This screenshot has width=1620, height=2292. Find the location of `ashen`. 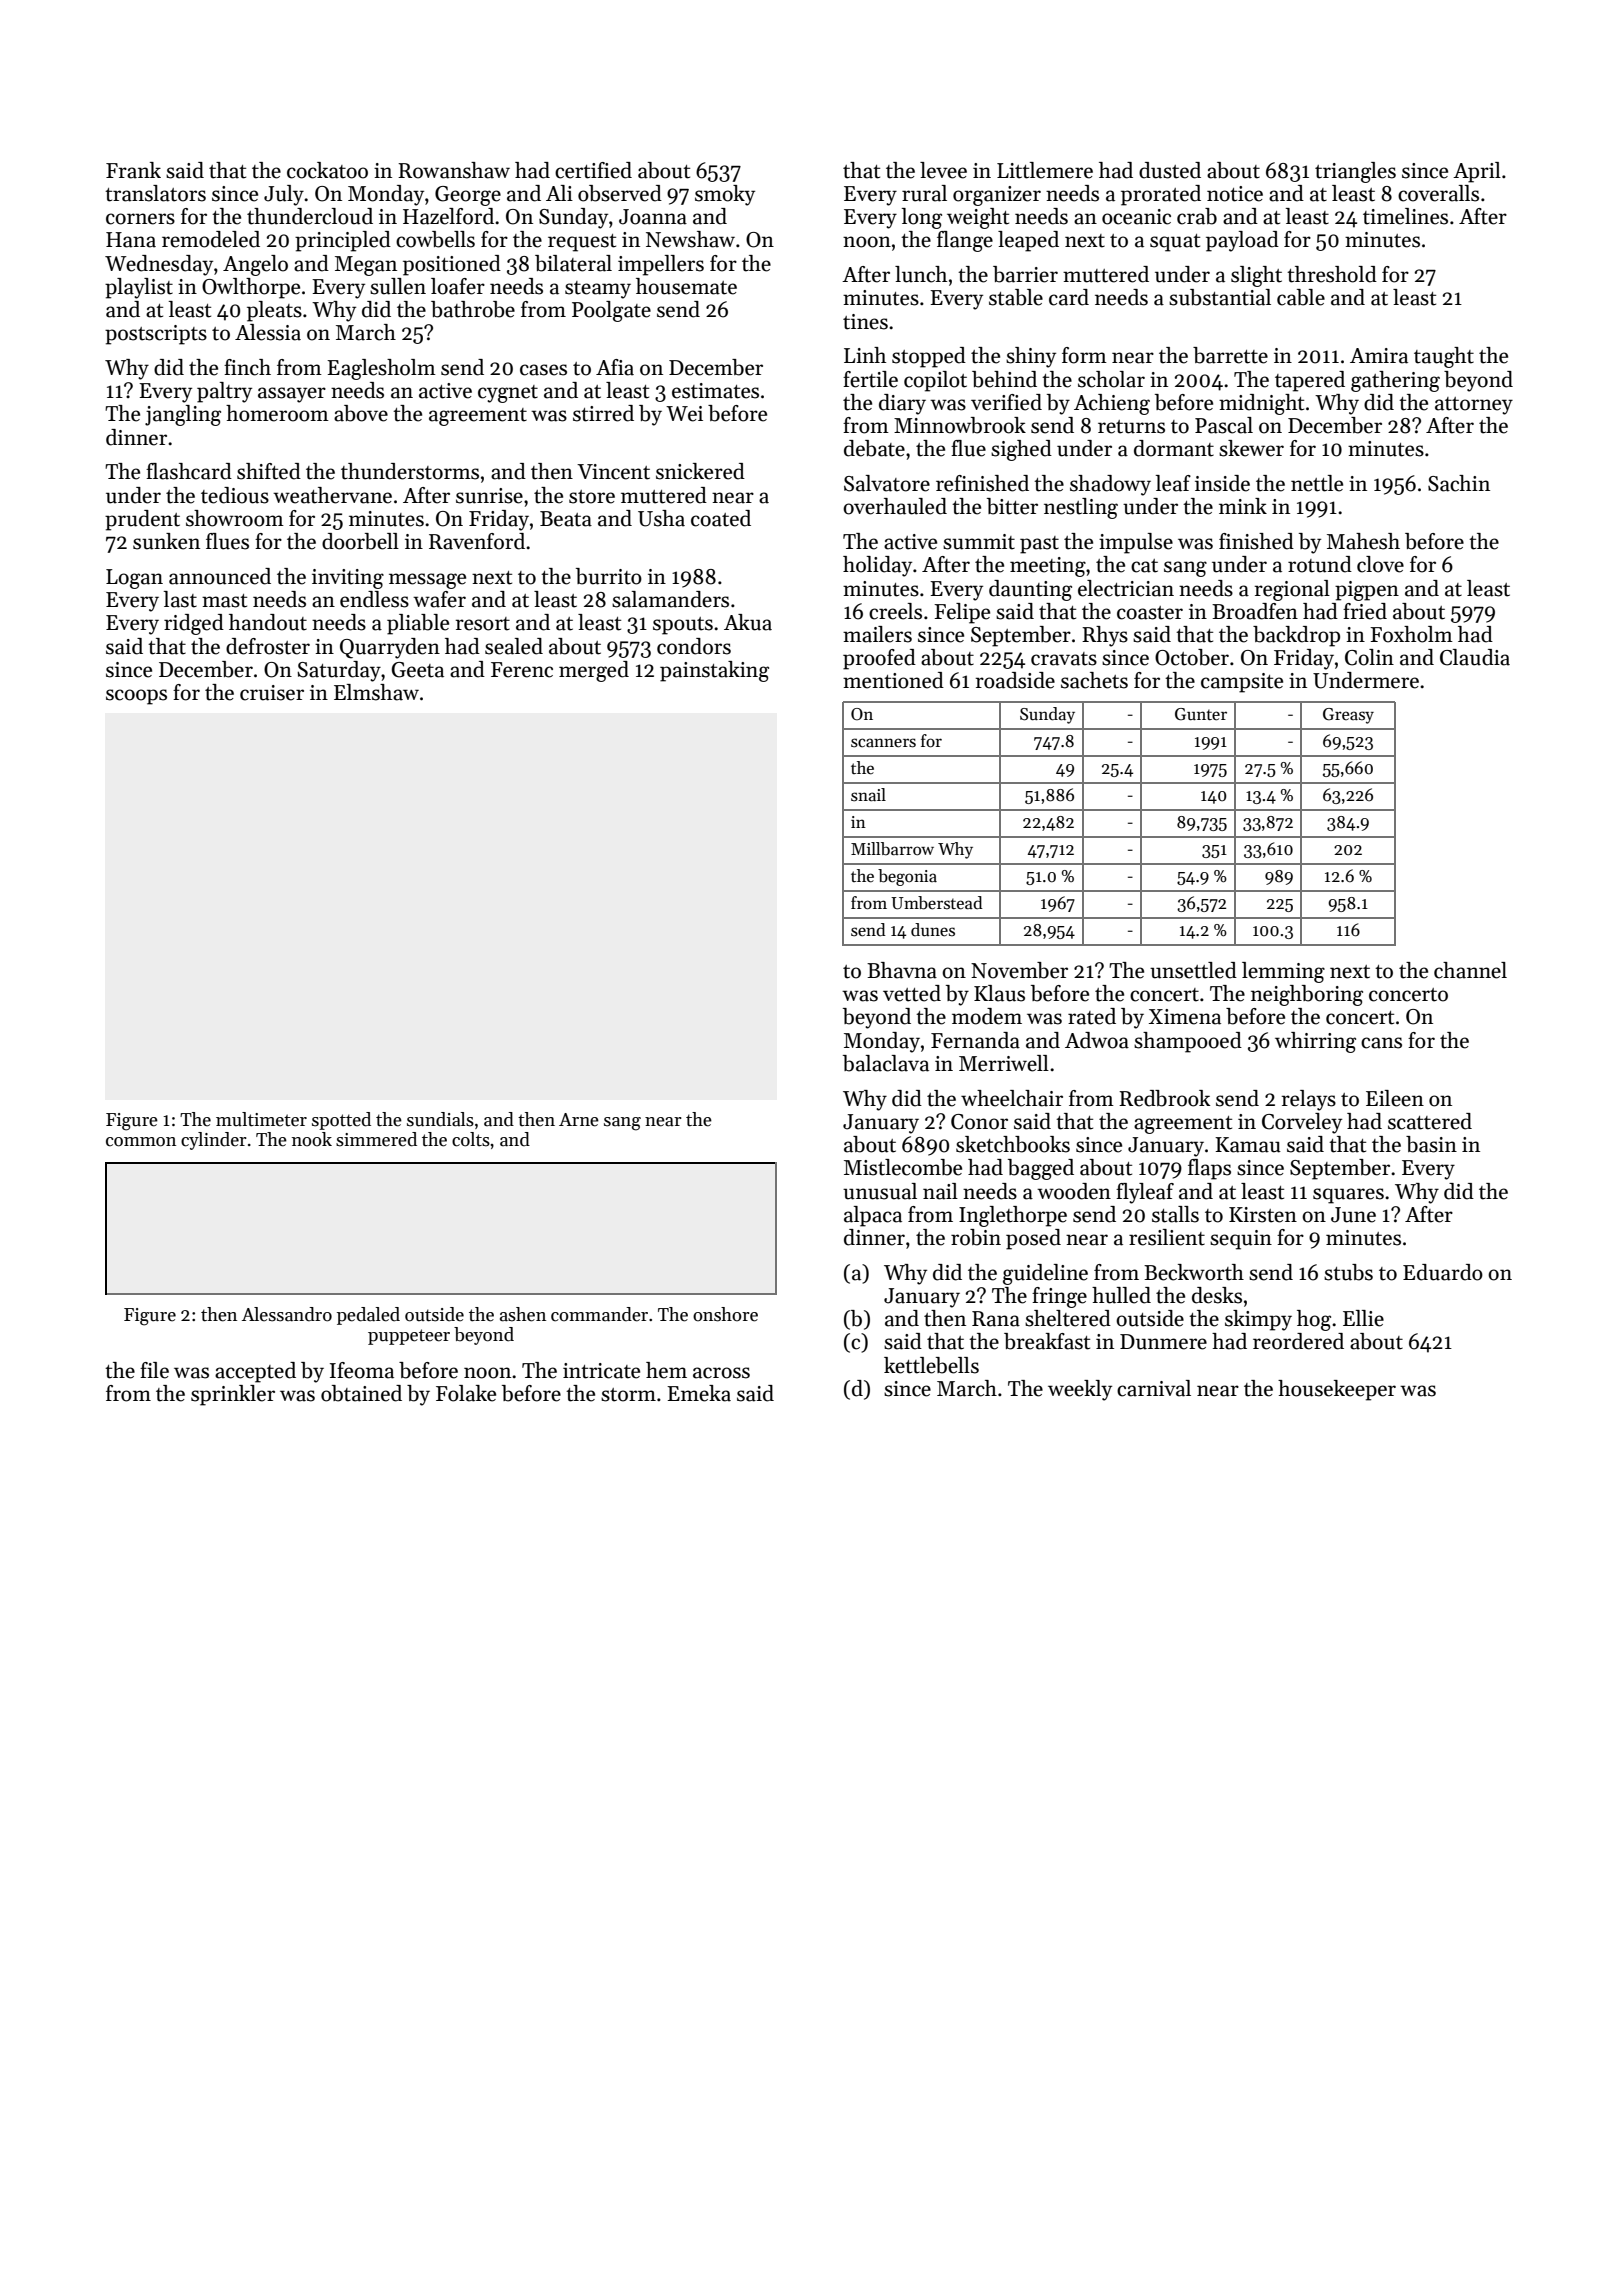

ashen is located at coordinates (523, 1314).
